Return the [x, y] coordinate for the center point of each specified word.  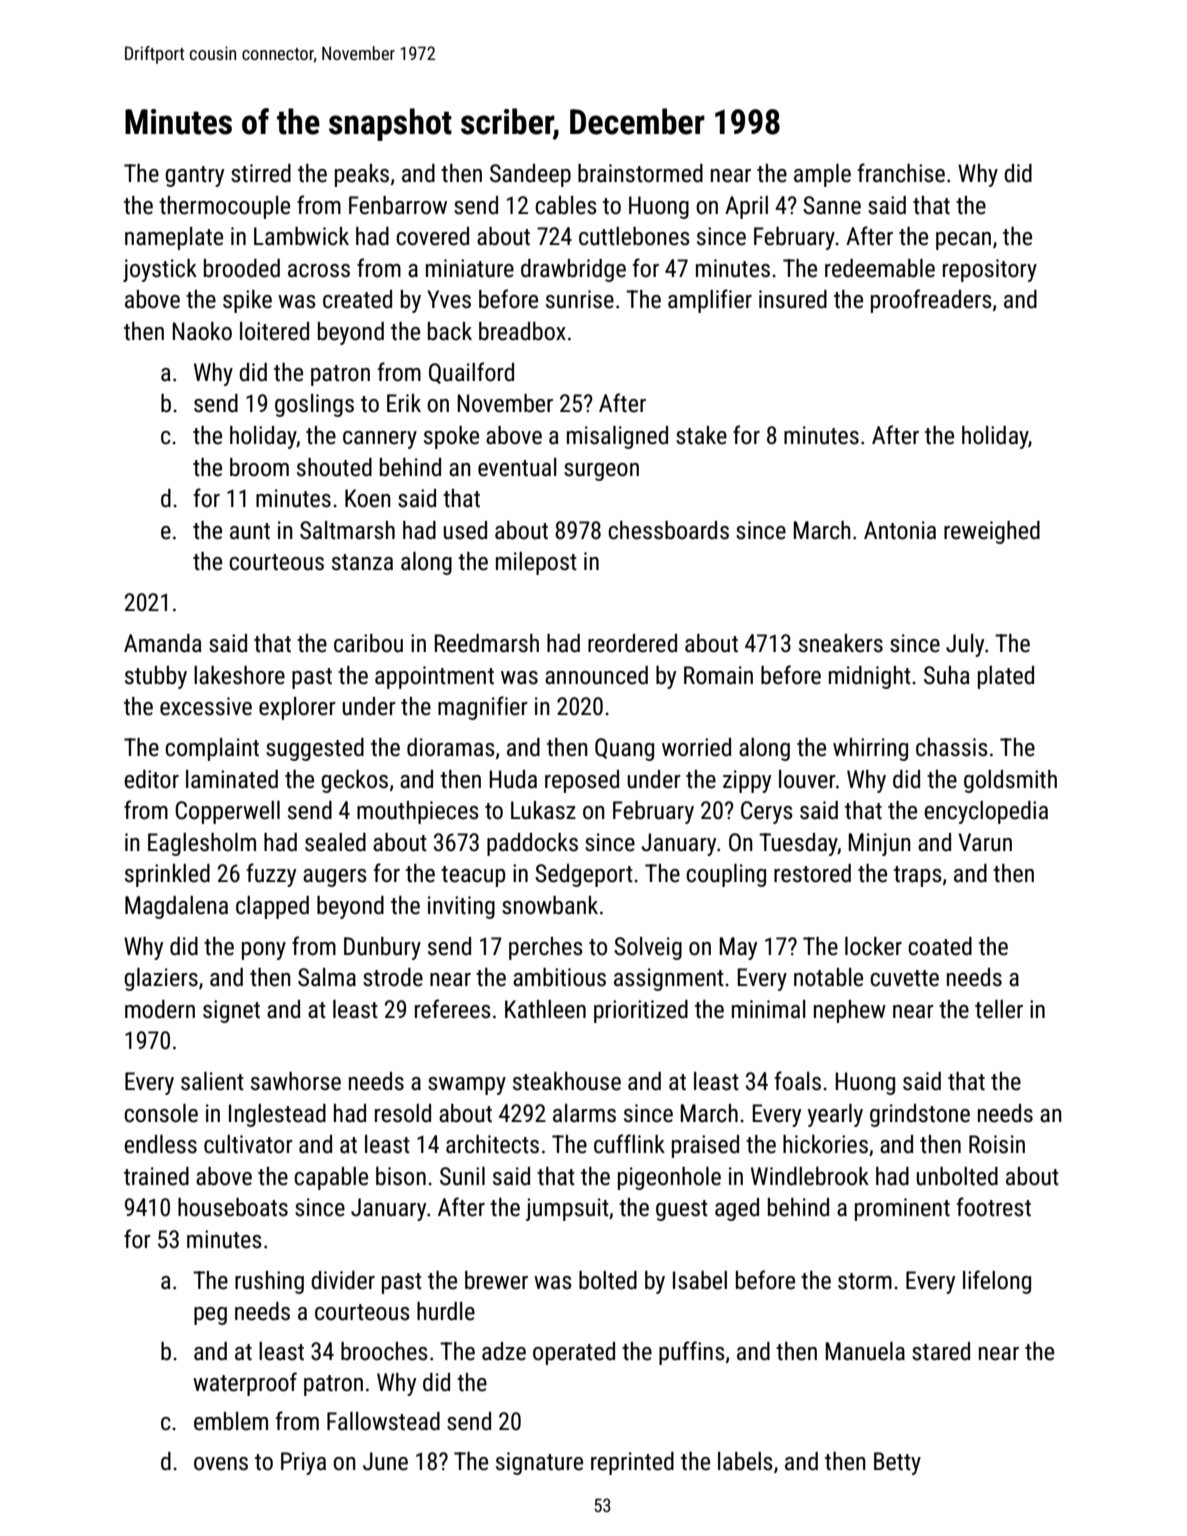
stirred [261, 173]
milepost [536, 563]
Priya [303, 1463]
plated [1006, 677]
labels [745, 1461]
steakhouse [567, 1081]
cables [566, 205]
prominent [902, 1209]
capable [331, 1178]
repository [990, 270]
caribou [368, 643]
